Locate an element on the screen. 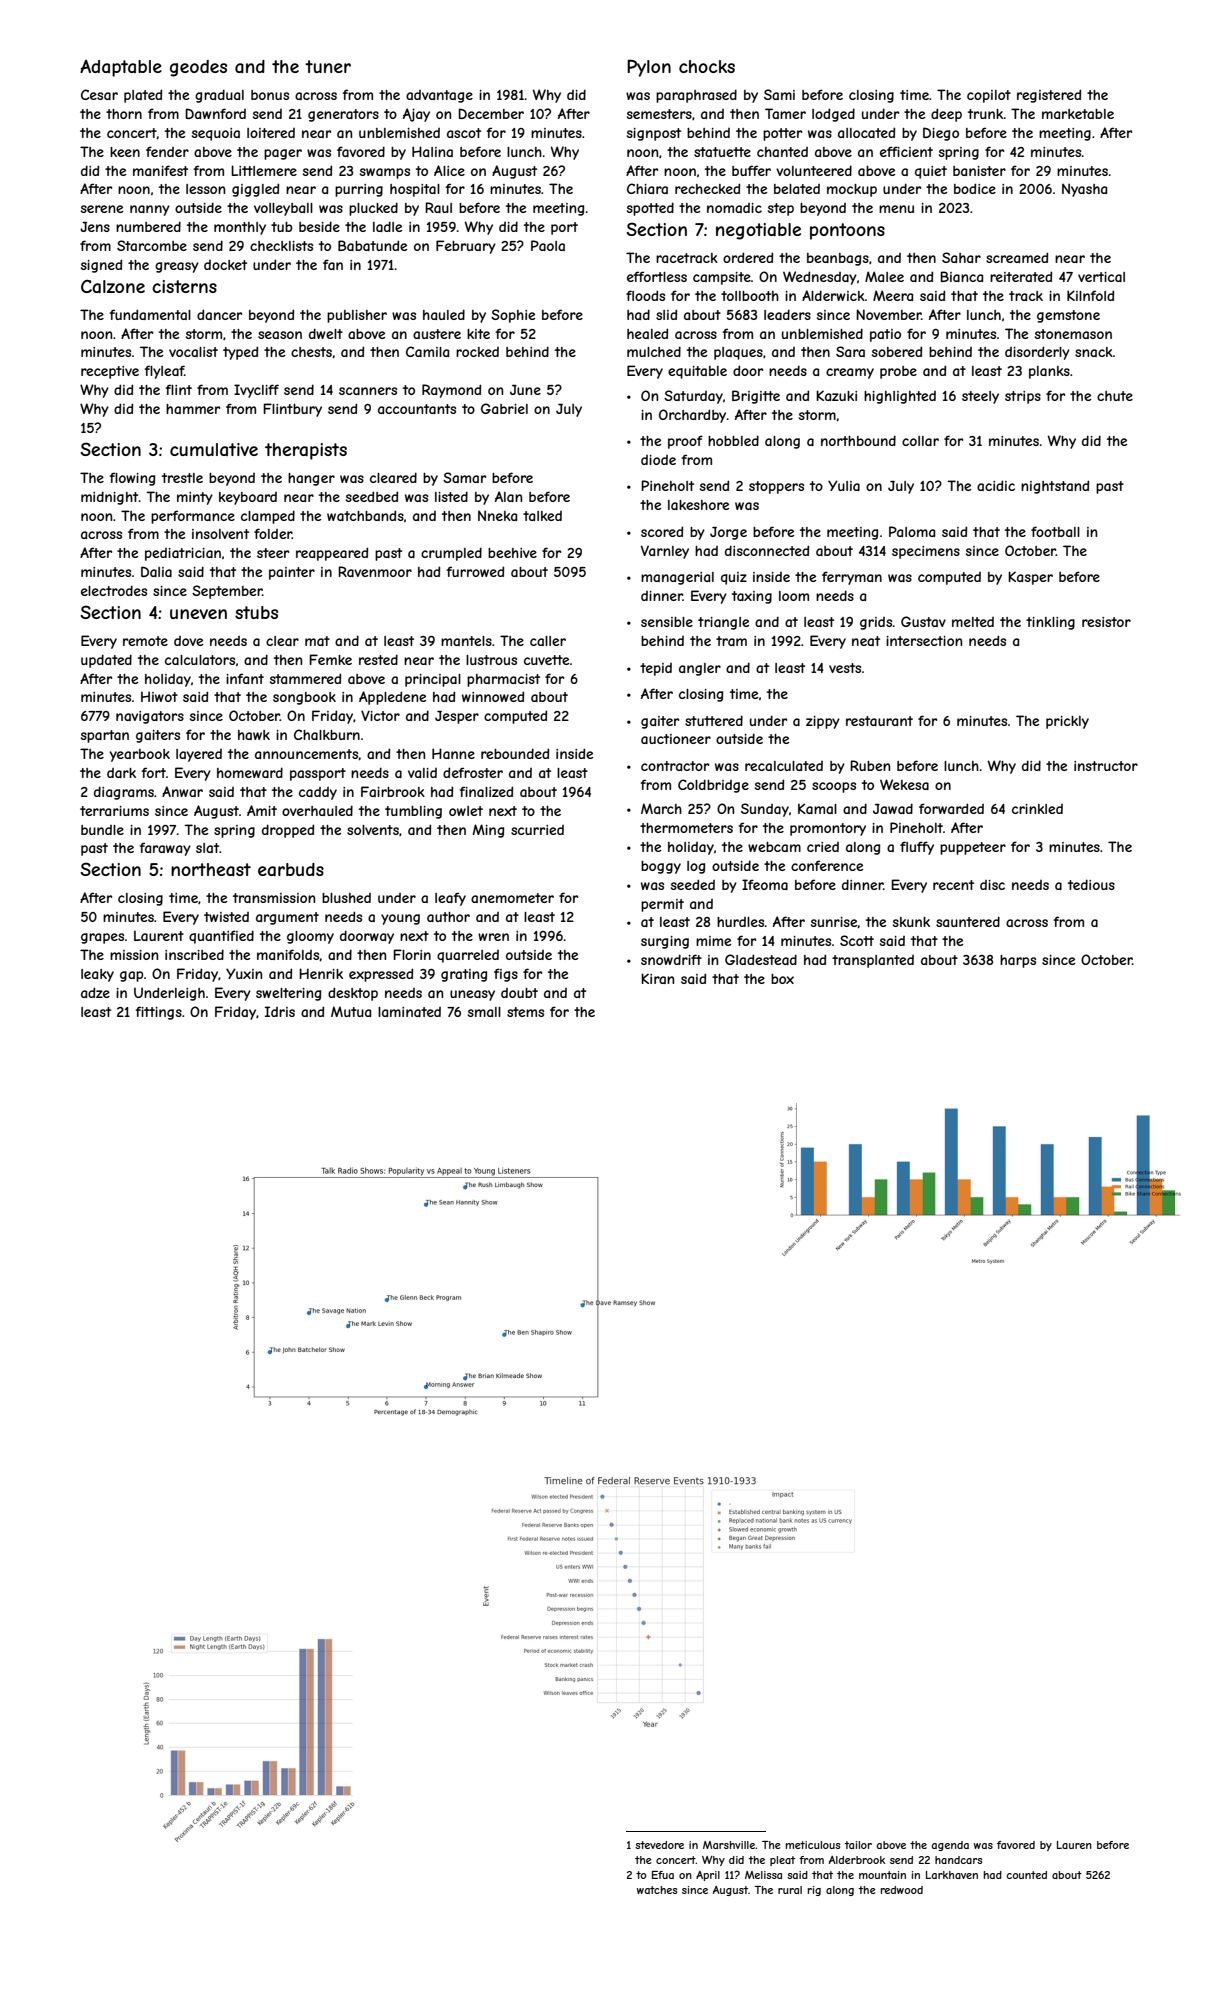  Brigitte is located at coordinates (756, 397).
